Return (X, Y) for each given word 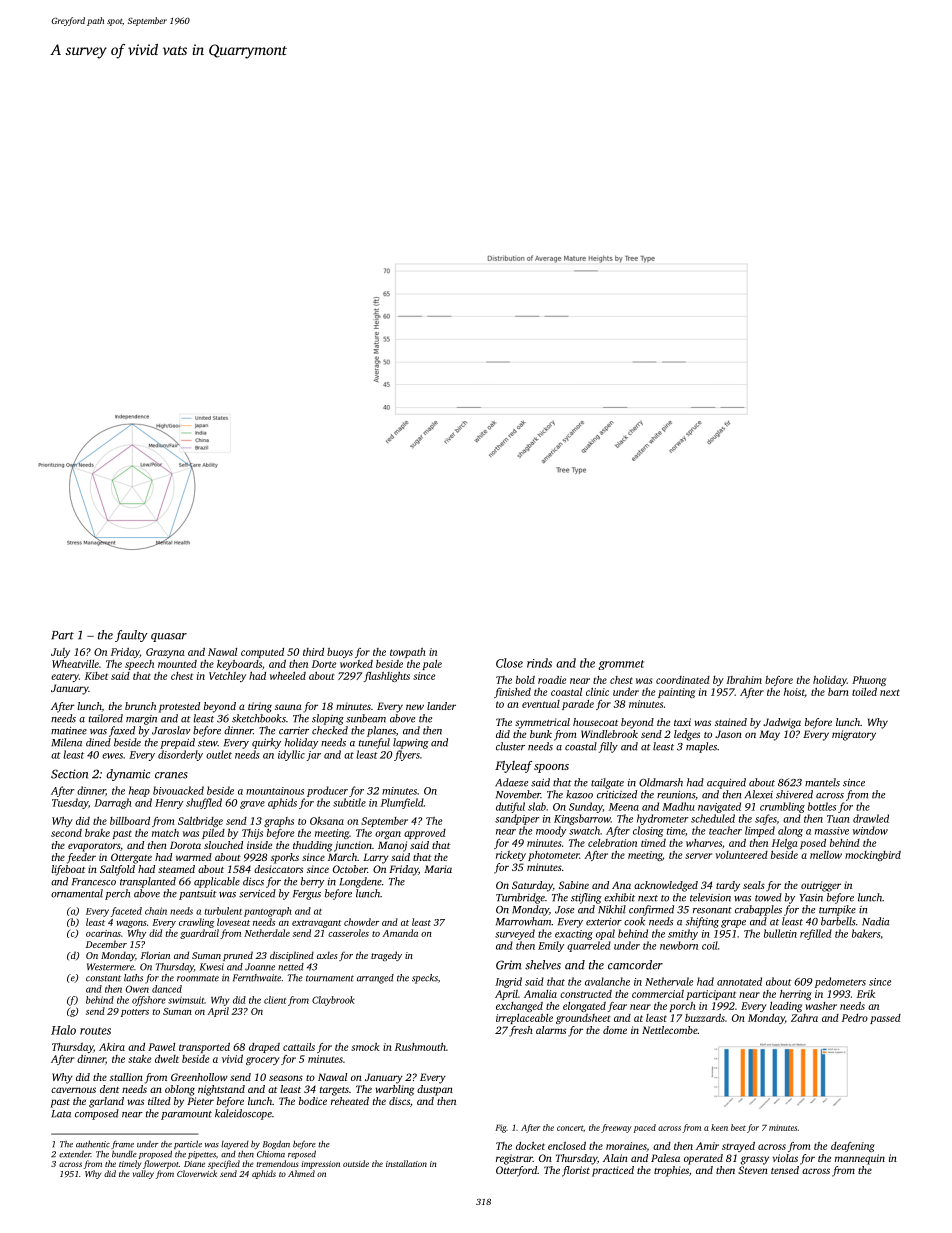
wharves (704, 843)
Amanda (400, 933)
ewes (112, 756)
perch (117, 894)
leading (786, 1007)
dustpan (435, 1090)
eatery (65, 677)
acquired (726, 783)
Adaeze (511, 782)
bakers (866, 933)
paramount (186, 1115)
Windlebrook (609, 734)
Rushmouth (420, 1047)
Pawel (161, 1047)
